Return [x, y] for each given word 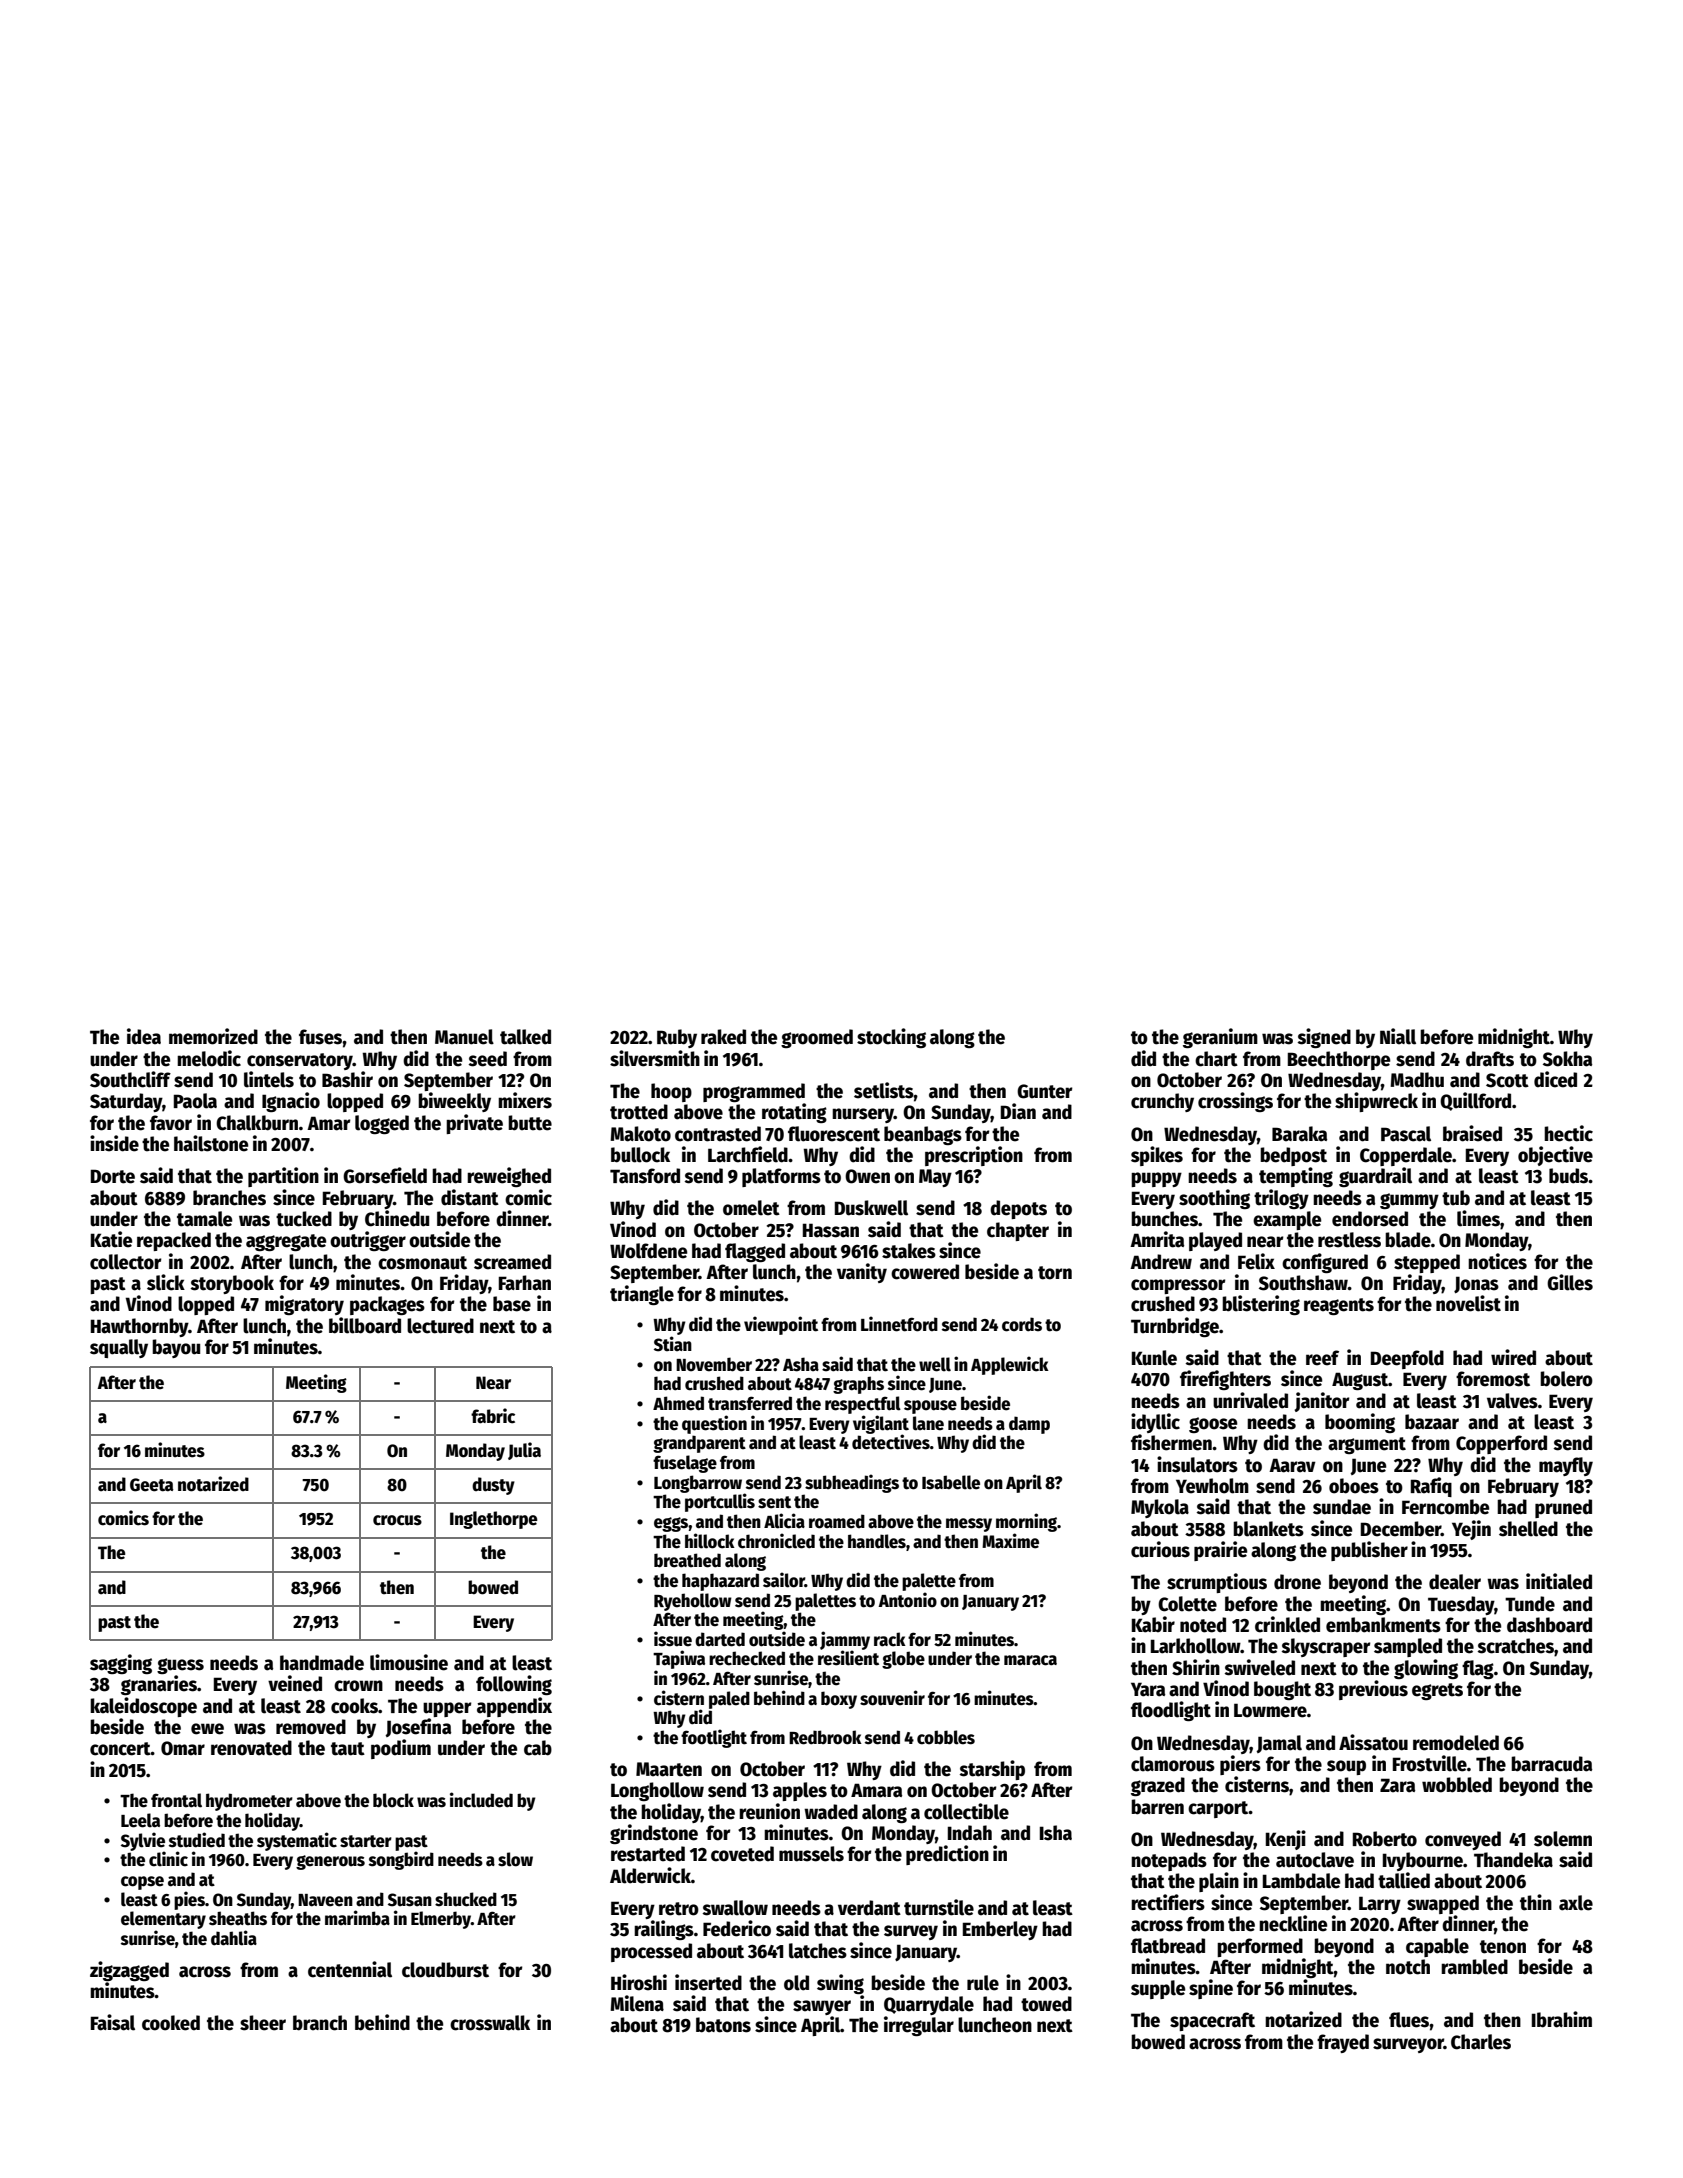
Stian [673, 1344]
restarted [648, 1854]
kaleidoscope [143, 1707]
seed [487, 1059]
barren [1157, 1807]
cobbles [946, 1737]
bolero [1566, 1379]
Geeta [152, 1485]
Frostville [1430, 1763]
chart [1216, 1059]
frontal [176, 1800]
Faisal [113, 2022]
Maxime [1010, 1541]
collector [126, 1262]
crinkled [1287, 1624]
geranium [1220, 1038]
